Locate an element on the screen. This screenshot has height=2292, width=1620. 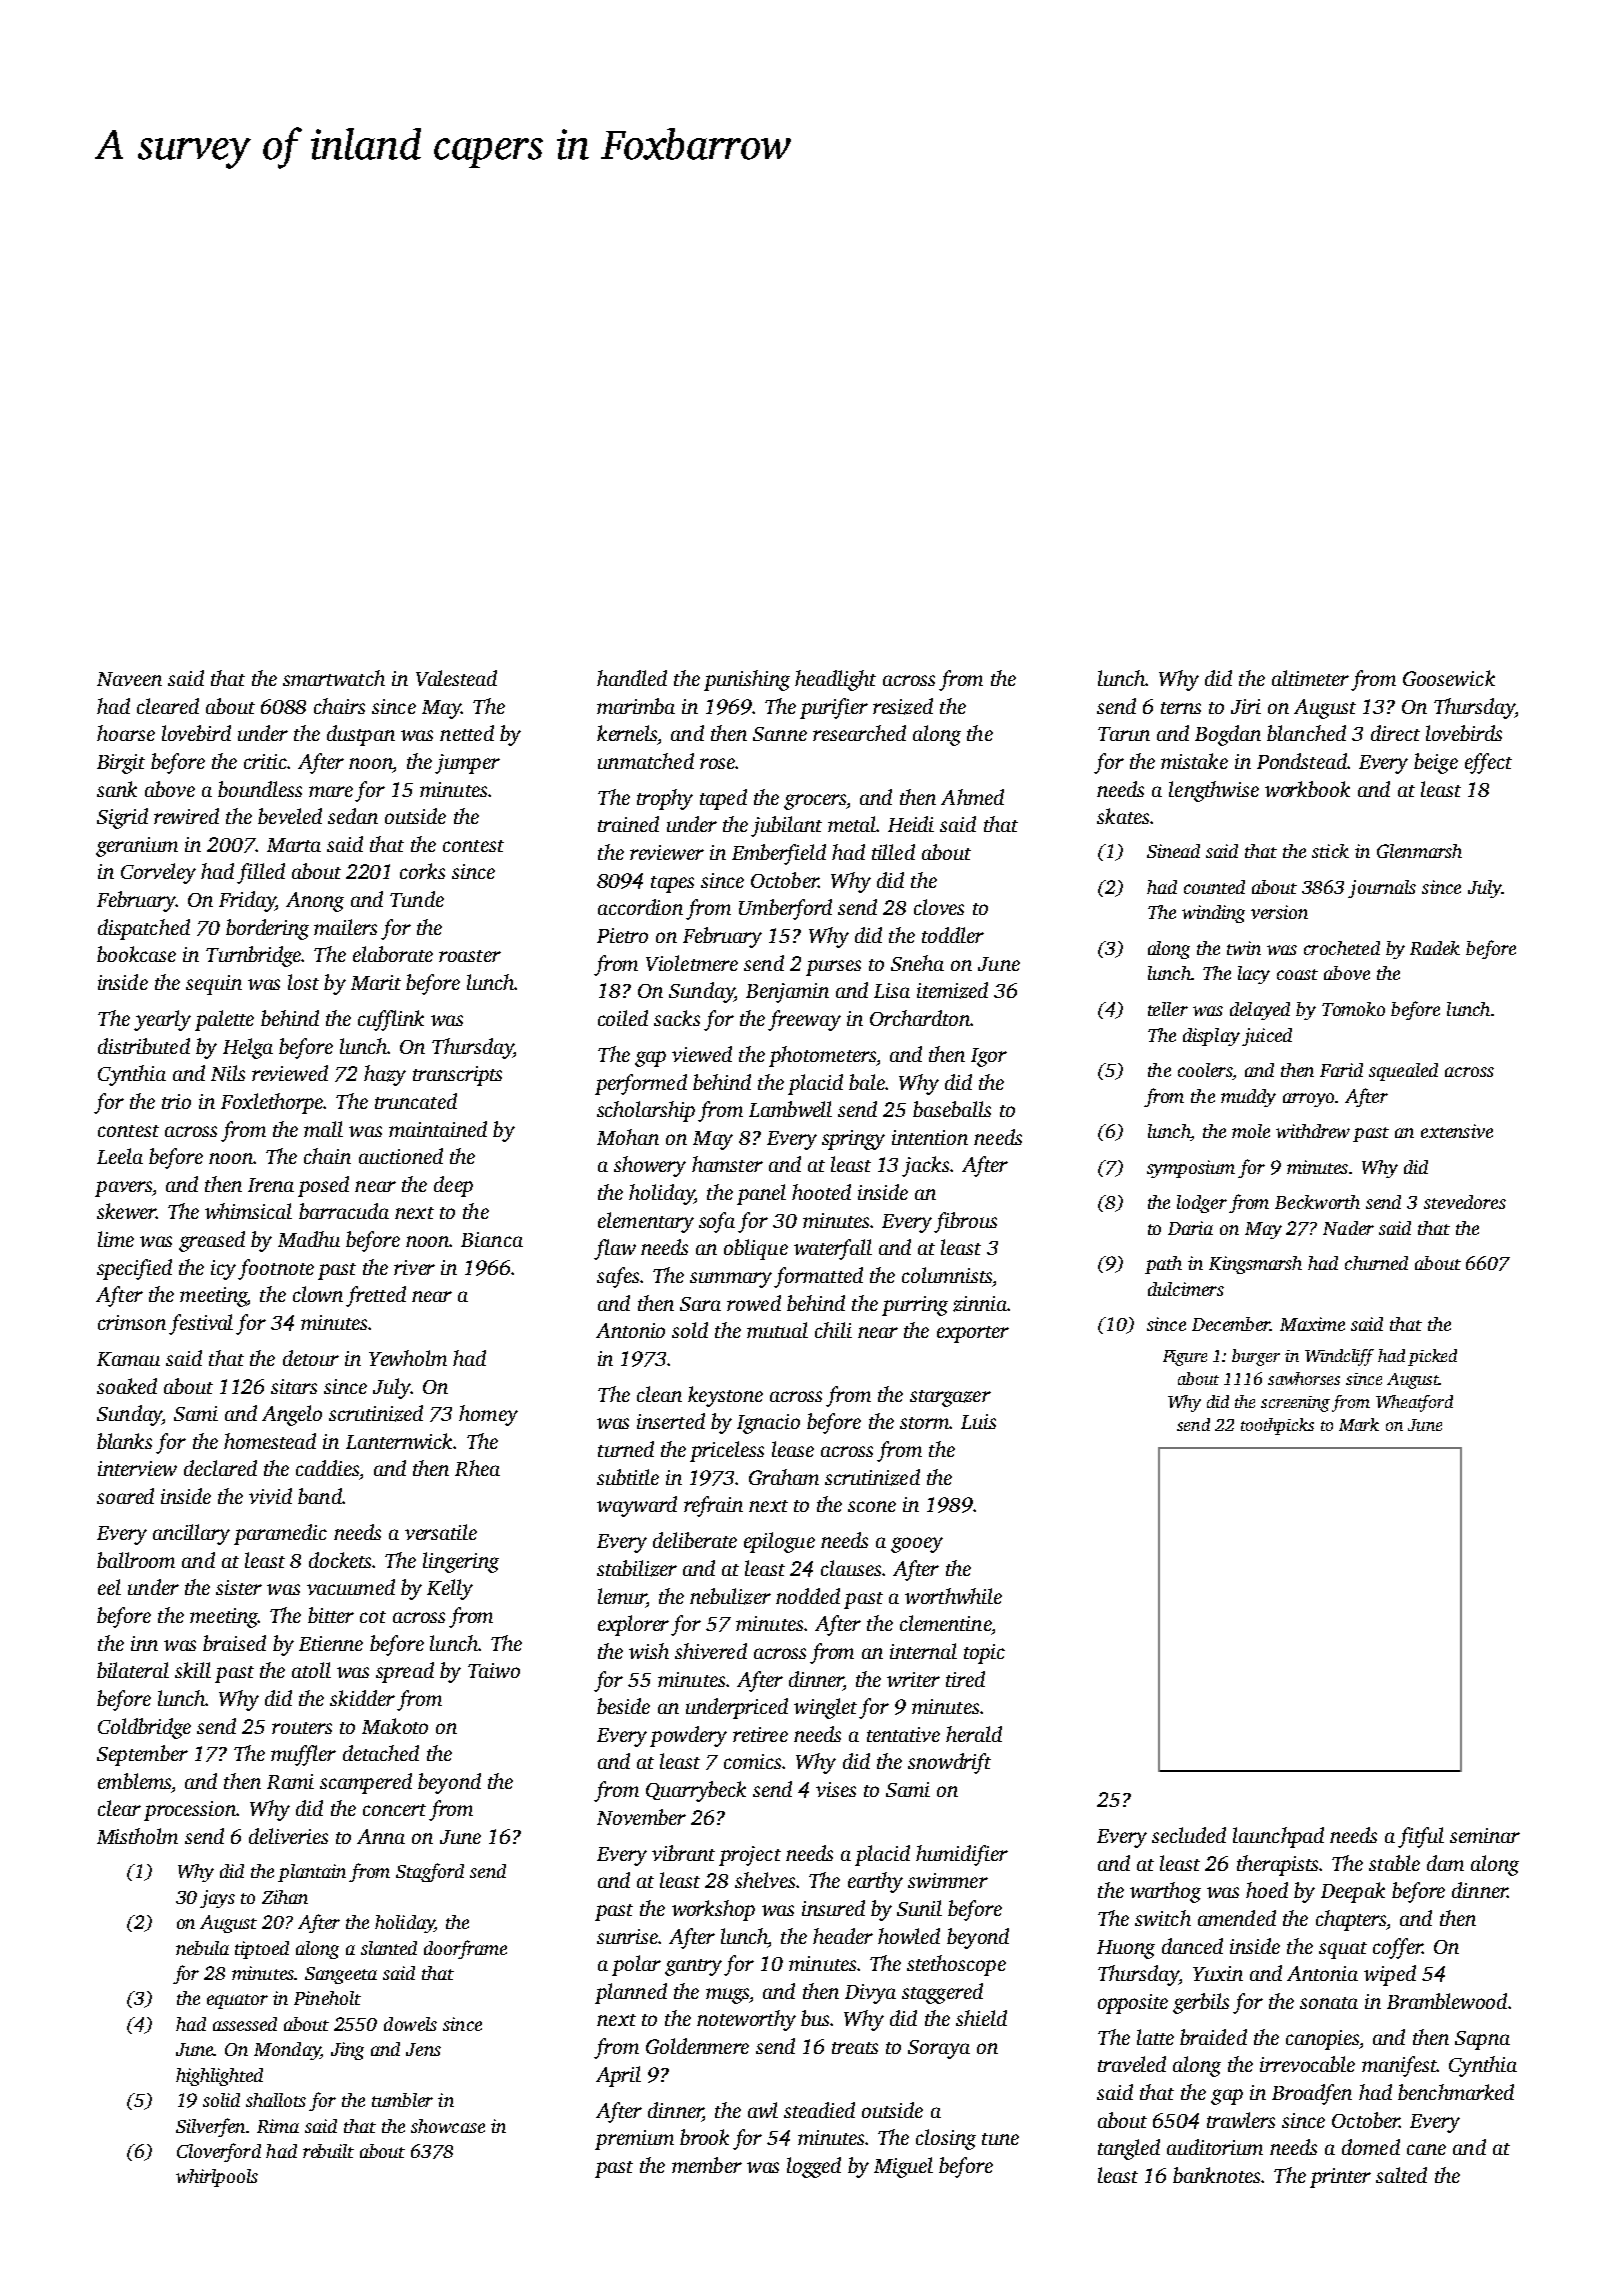
geranium is located at coordinates (137, 847).
